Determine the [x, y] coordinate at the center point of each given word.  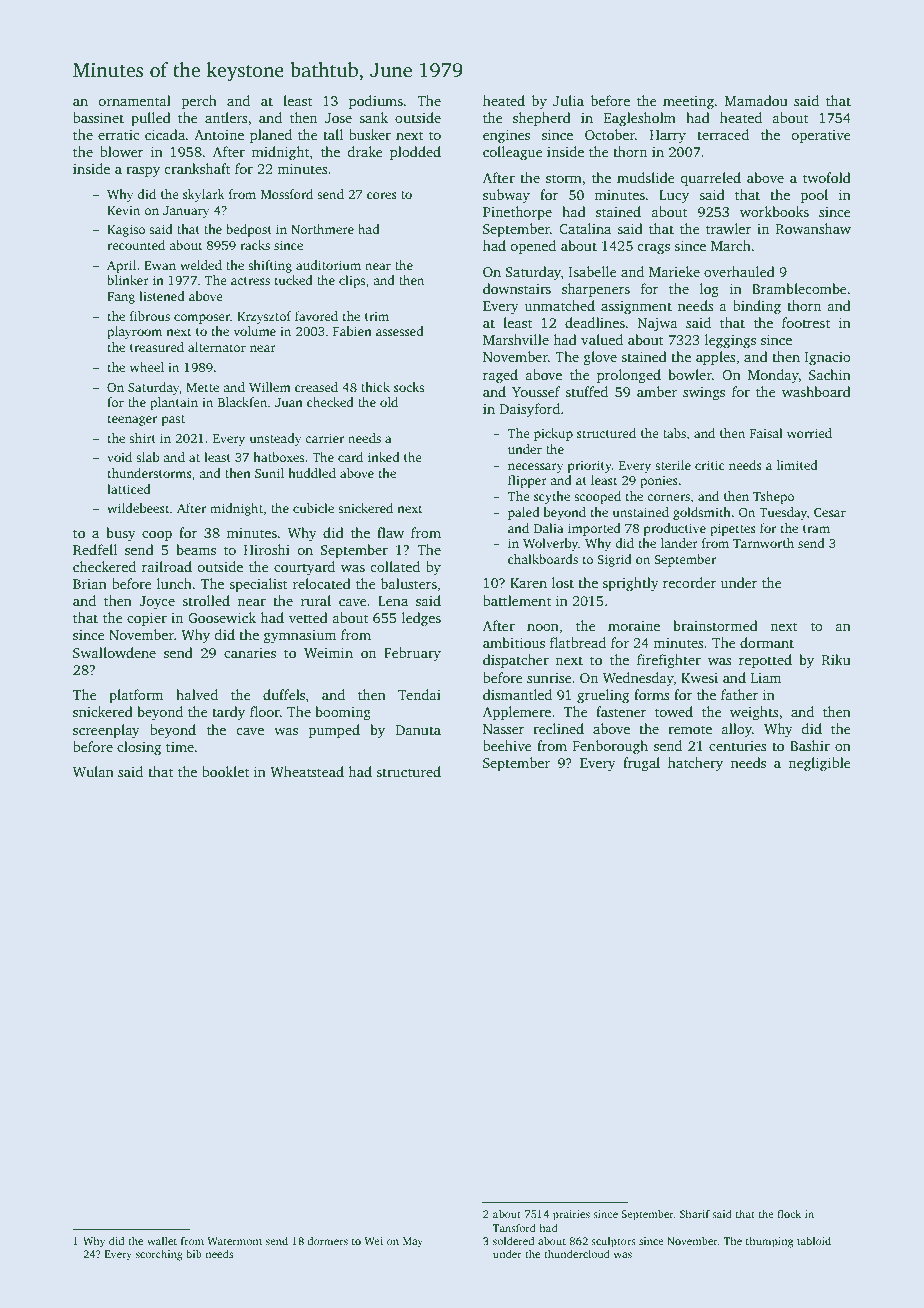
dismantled [517, 694]
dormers [327, 1241]
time [180, 747]
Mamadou [756, 100]
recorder [689, 582]
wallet [162, 1241]
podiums [376, 102]
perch [199, 102]
